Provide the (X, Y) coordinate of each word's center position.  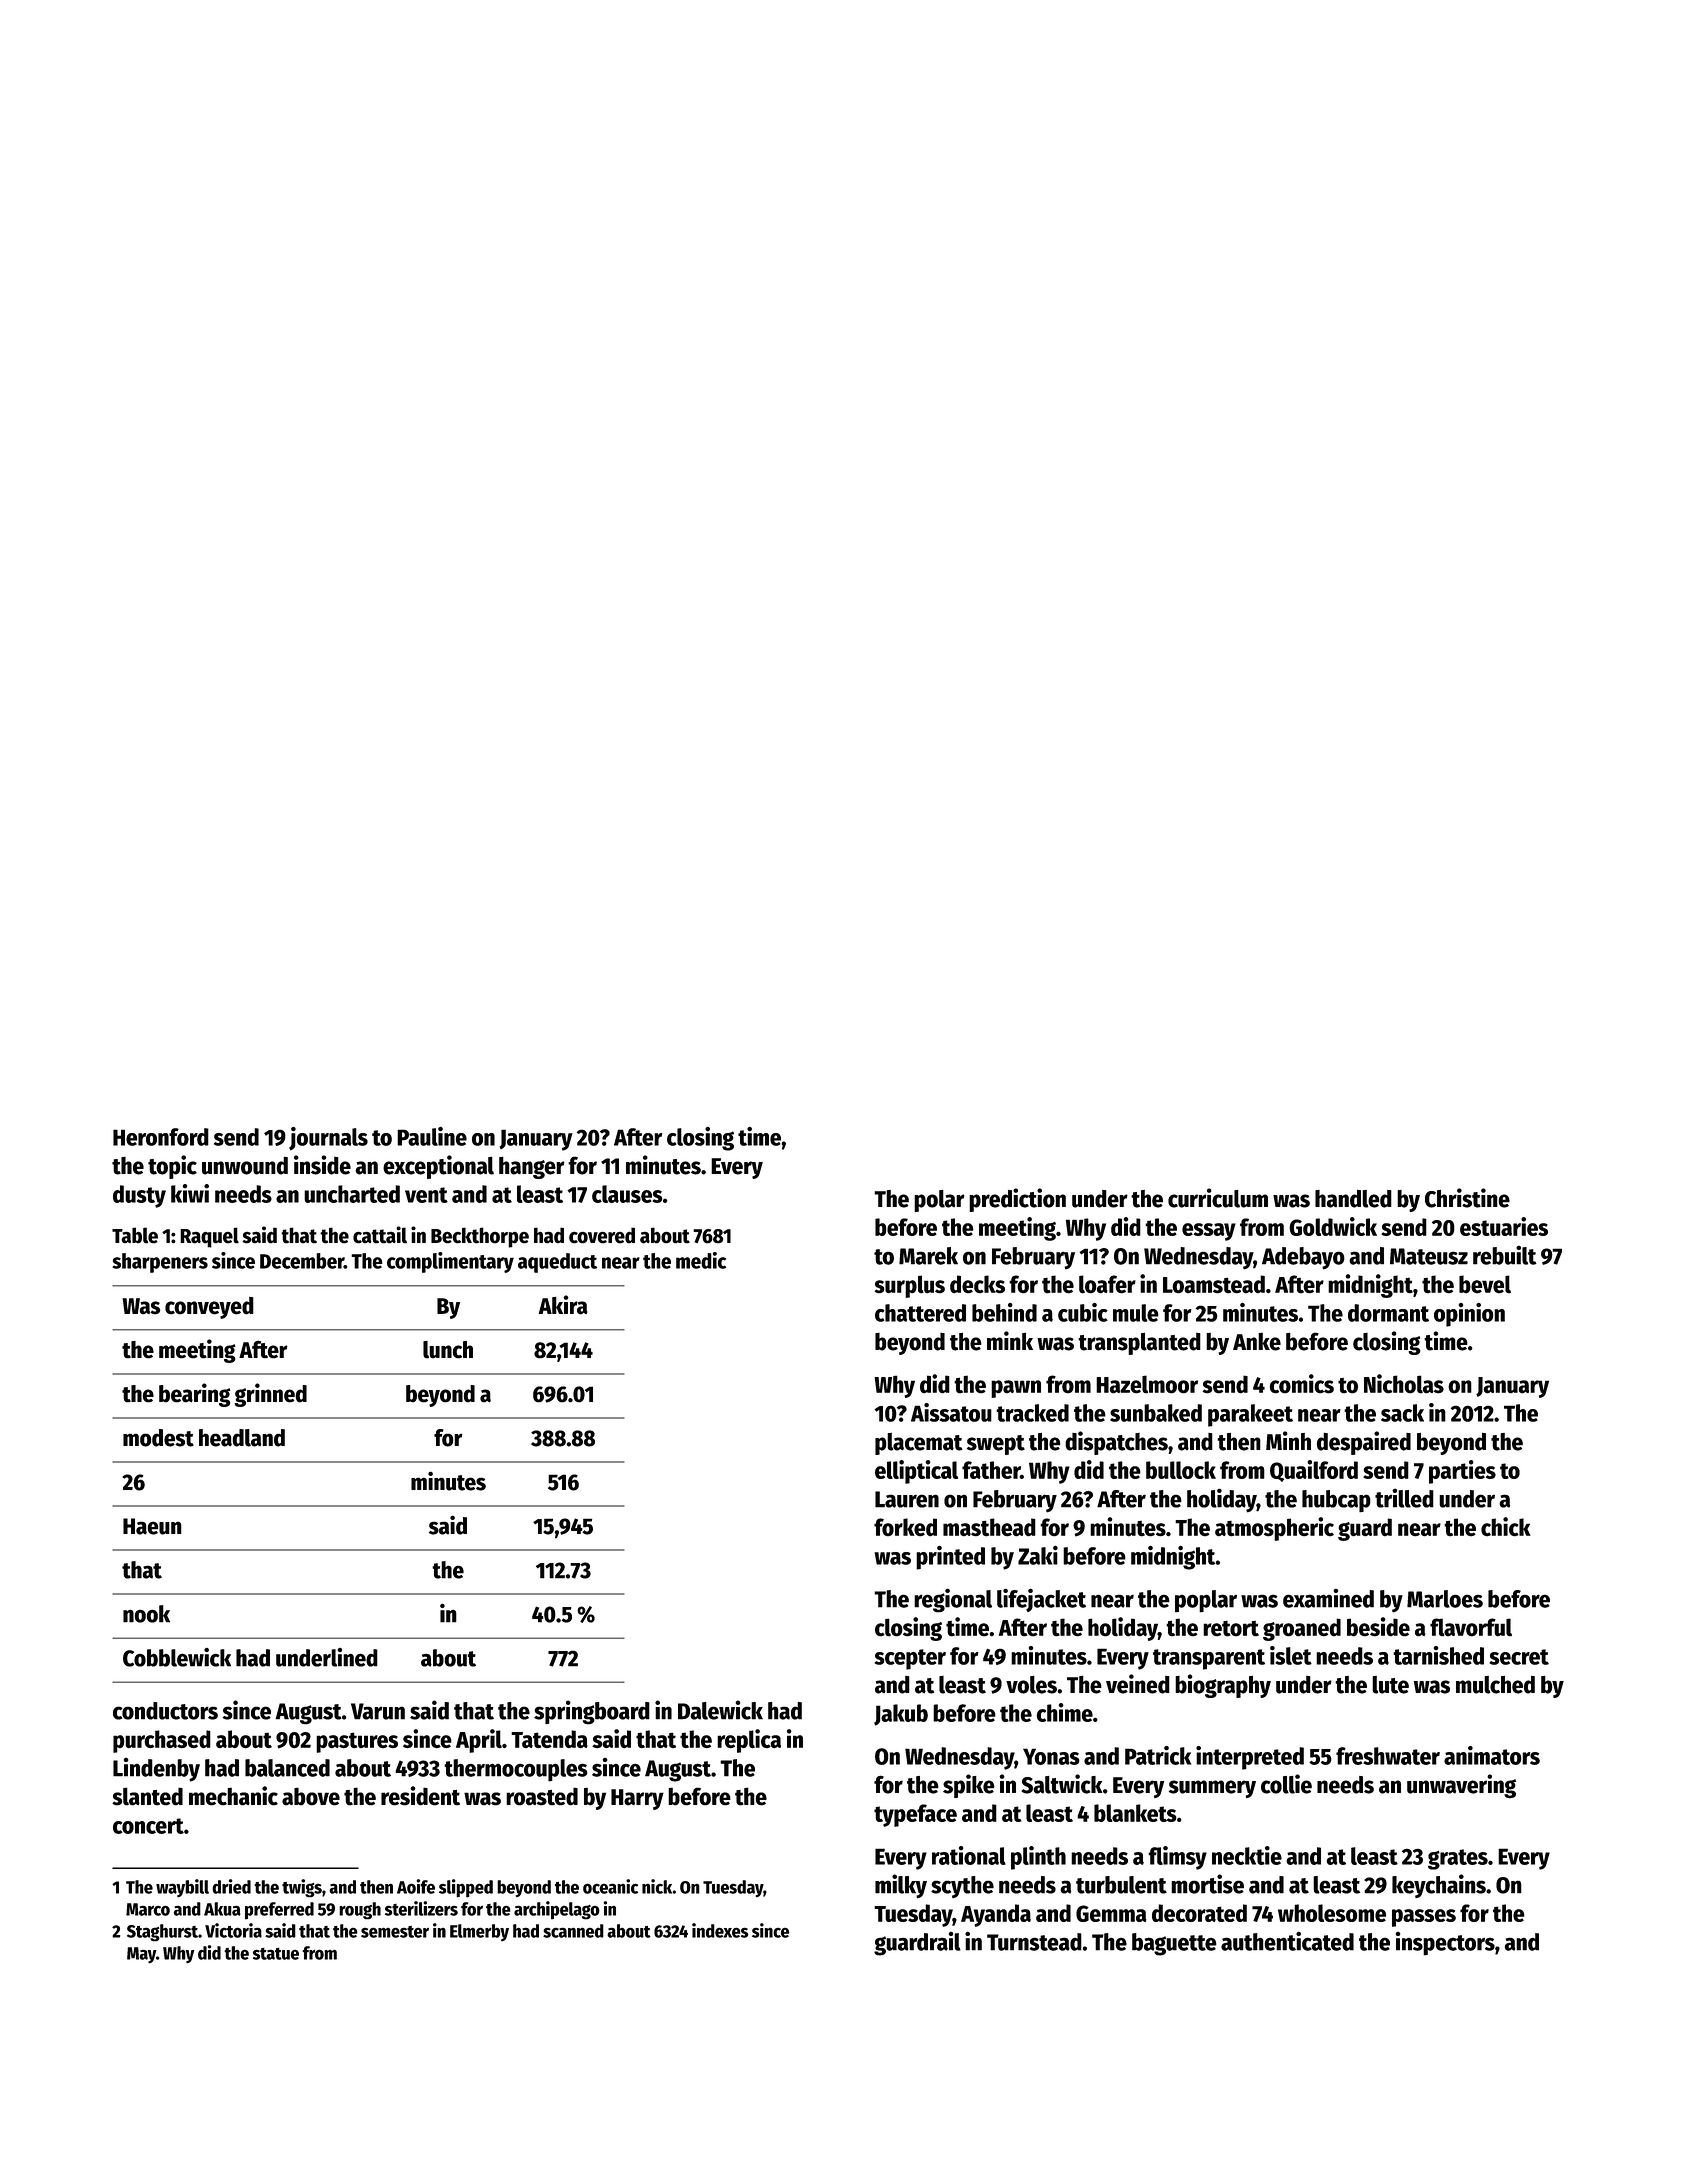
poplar (1206, 1601)
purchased (162, 1741)
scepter (910, 1659)
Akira (563, 1305)
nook (146, 1614)
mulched (1495, 1685)
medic (701, 1260)
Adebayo (1303, 1258)
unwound (245, 1165)
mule (1136, 1313)
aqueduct (557, 1263)
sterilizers (421, 1908)
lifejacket (1041, 1600)
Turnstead (1034, 1942)
